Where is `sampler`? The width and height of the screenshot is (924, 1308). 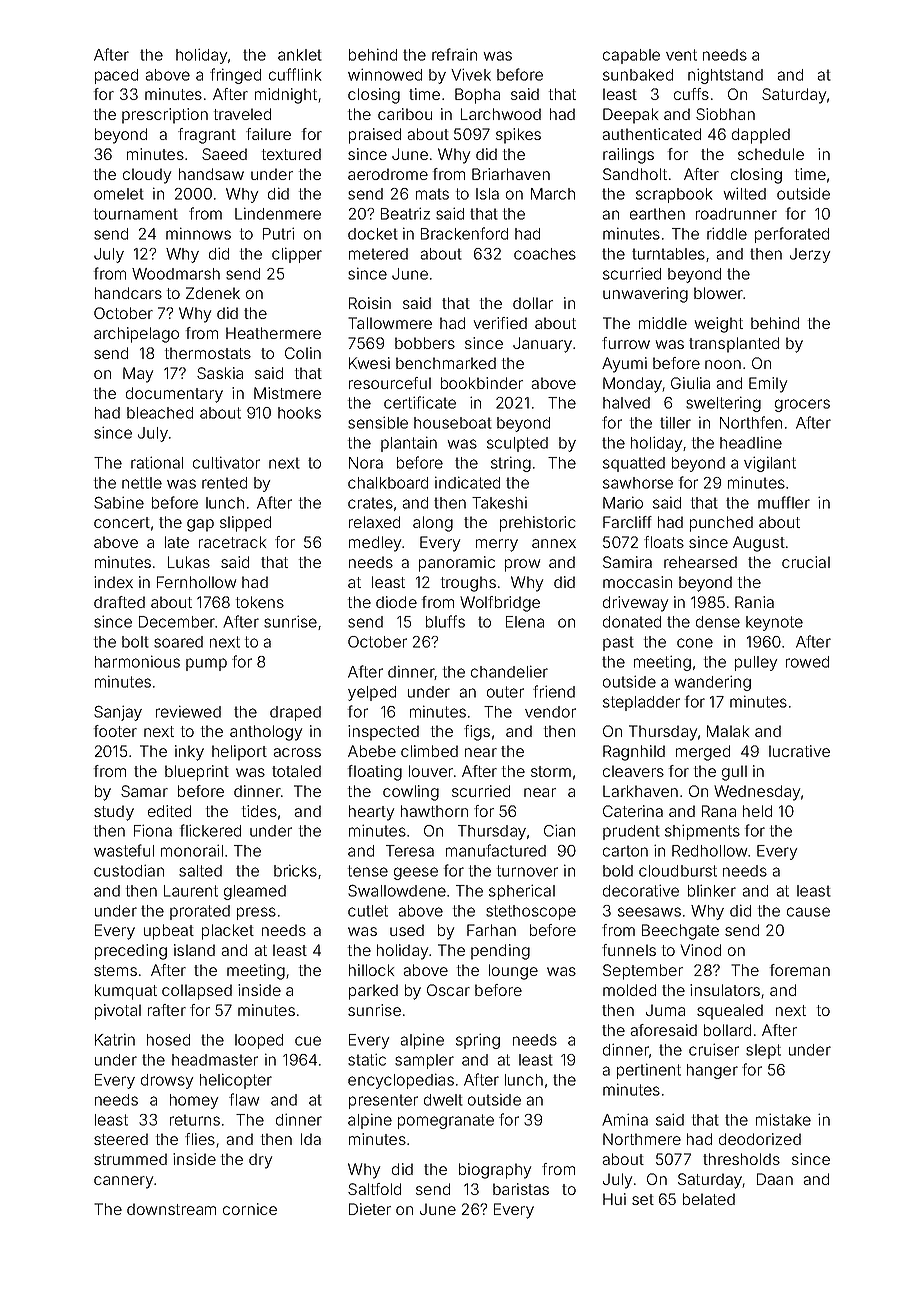
sampler is located at coordinates (424, 1061).
